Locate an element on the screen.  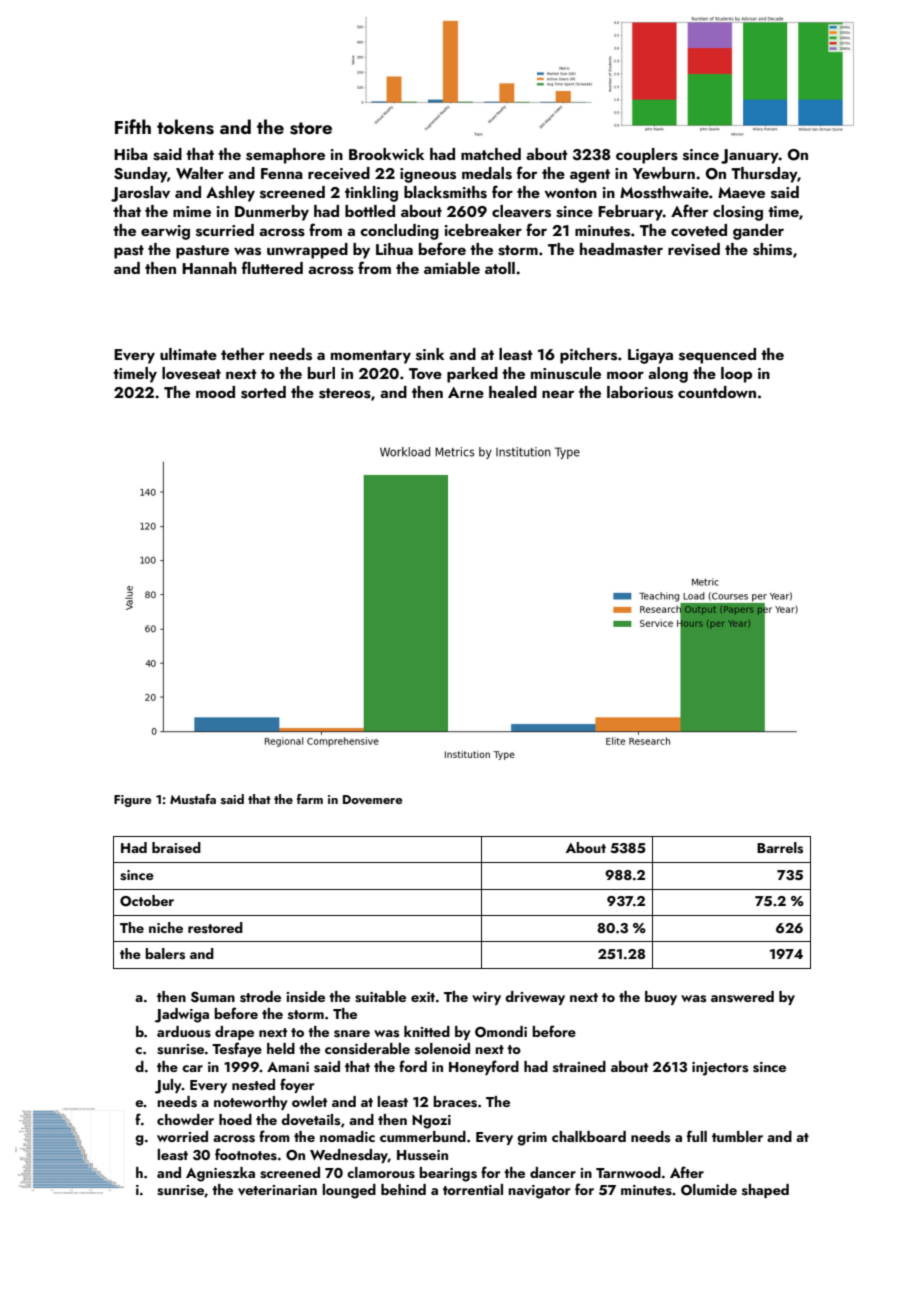
Lihua is located at coordinates (394, 249).
